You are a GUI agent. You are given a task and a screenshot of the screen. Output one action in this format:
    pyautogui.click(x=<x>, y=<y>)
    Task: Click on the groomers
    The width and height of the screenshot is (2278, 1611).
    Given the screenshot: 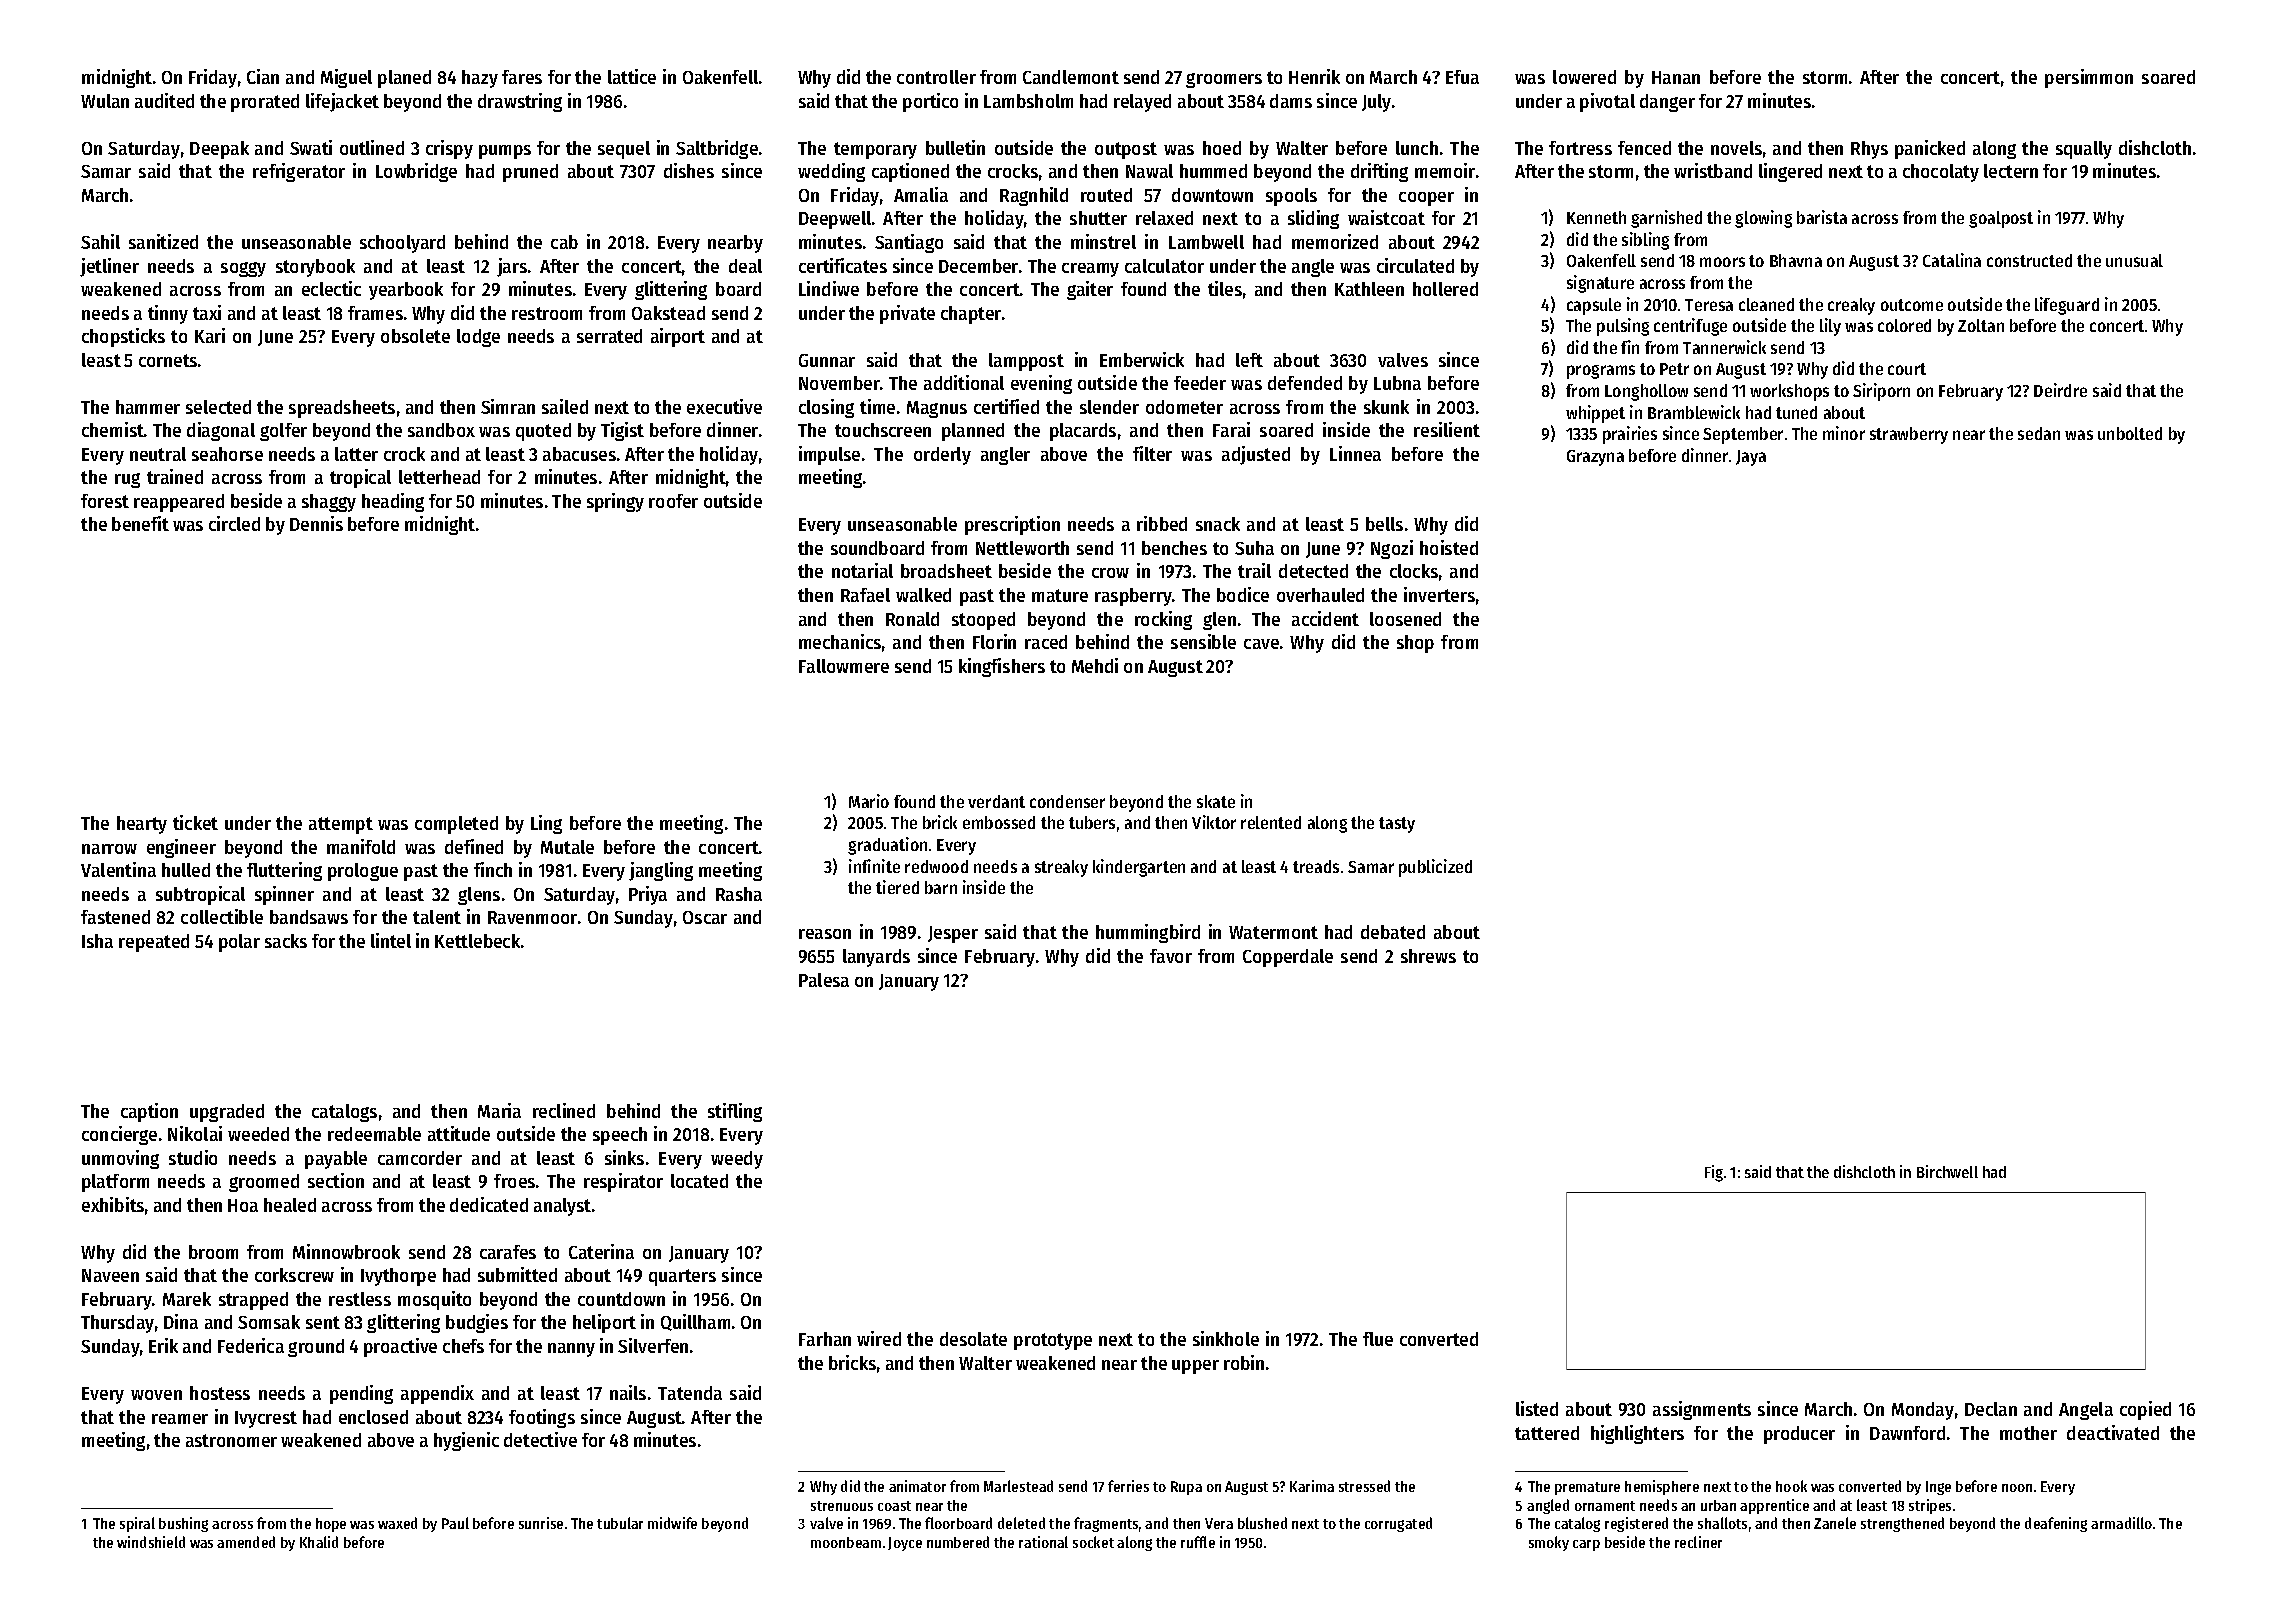 What is the action you would take?
    pyautogui.click(x=1224, y=80)
